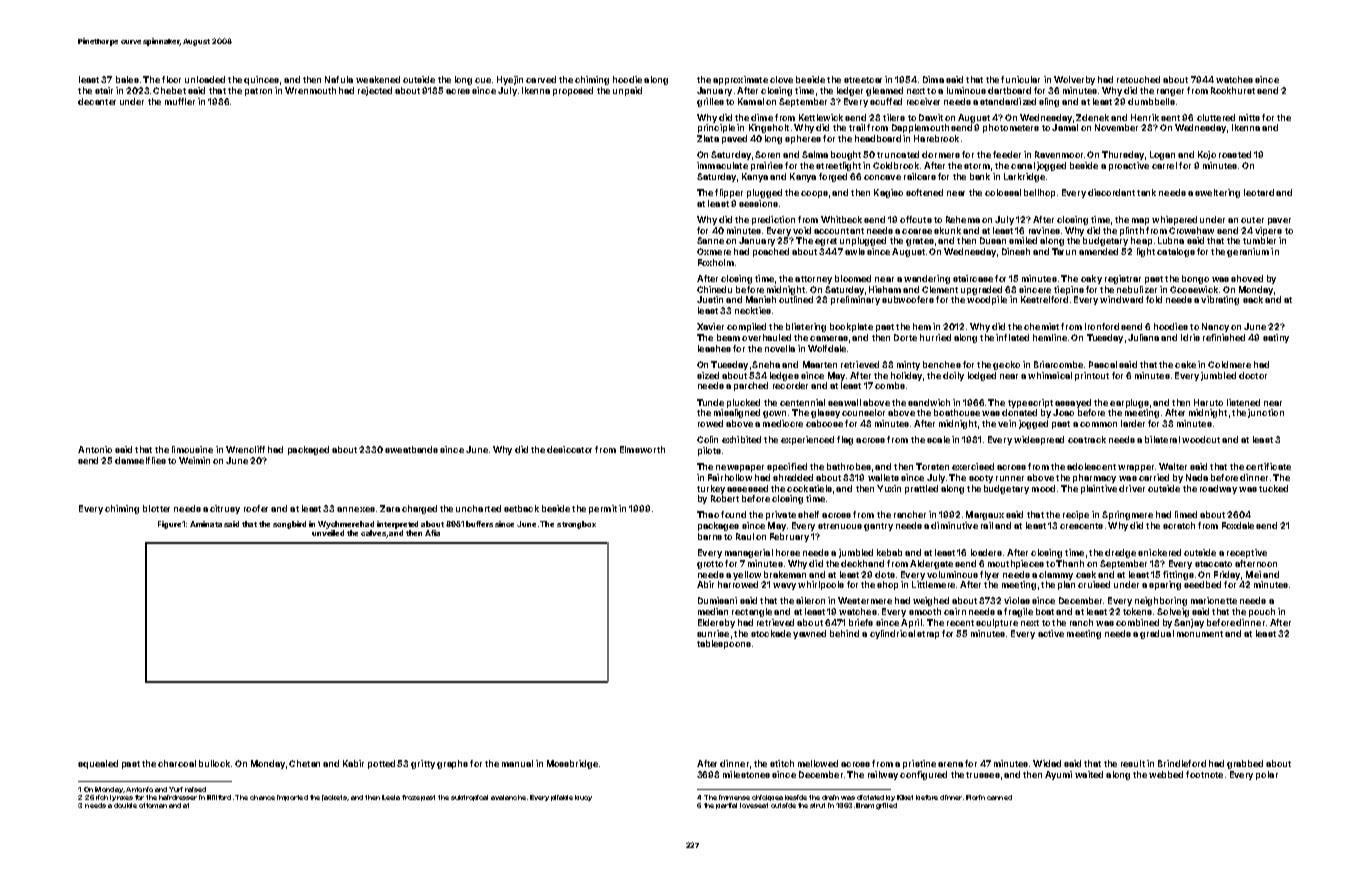 This document has height=887, width=1372. I want to click on clove, so click(781, 79).
